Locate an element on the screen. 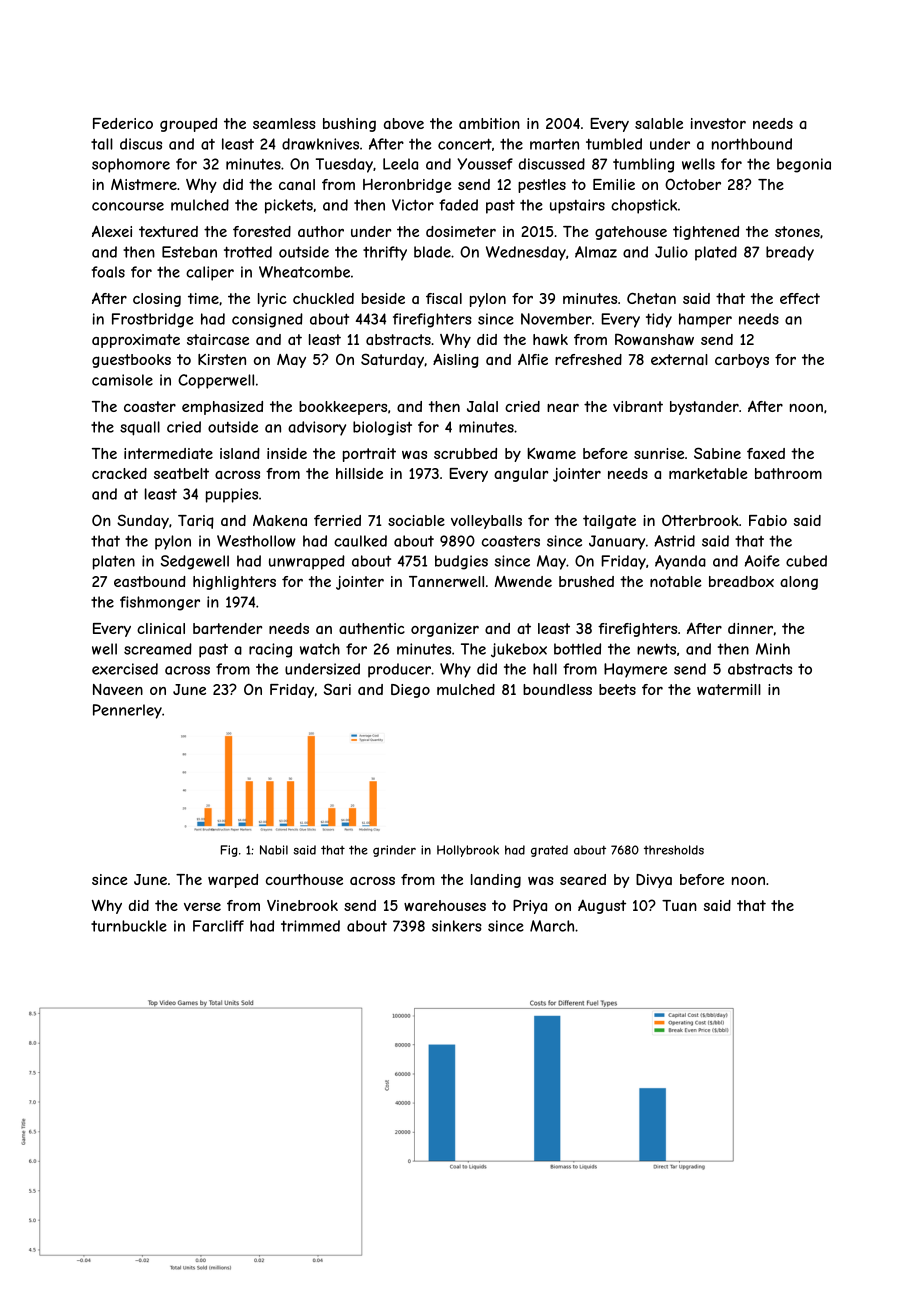 Image resolution: width=924 pixels, height=1314 pixels. investor is located at coordinates (718, 123).
